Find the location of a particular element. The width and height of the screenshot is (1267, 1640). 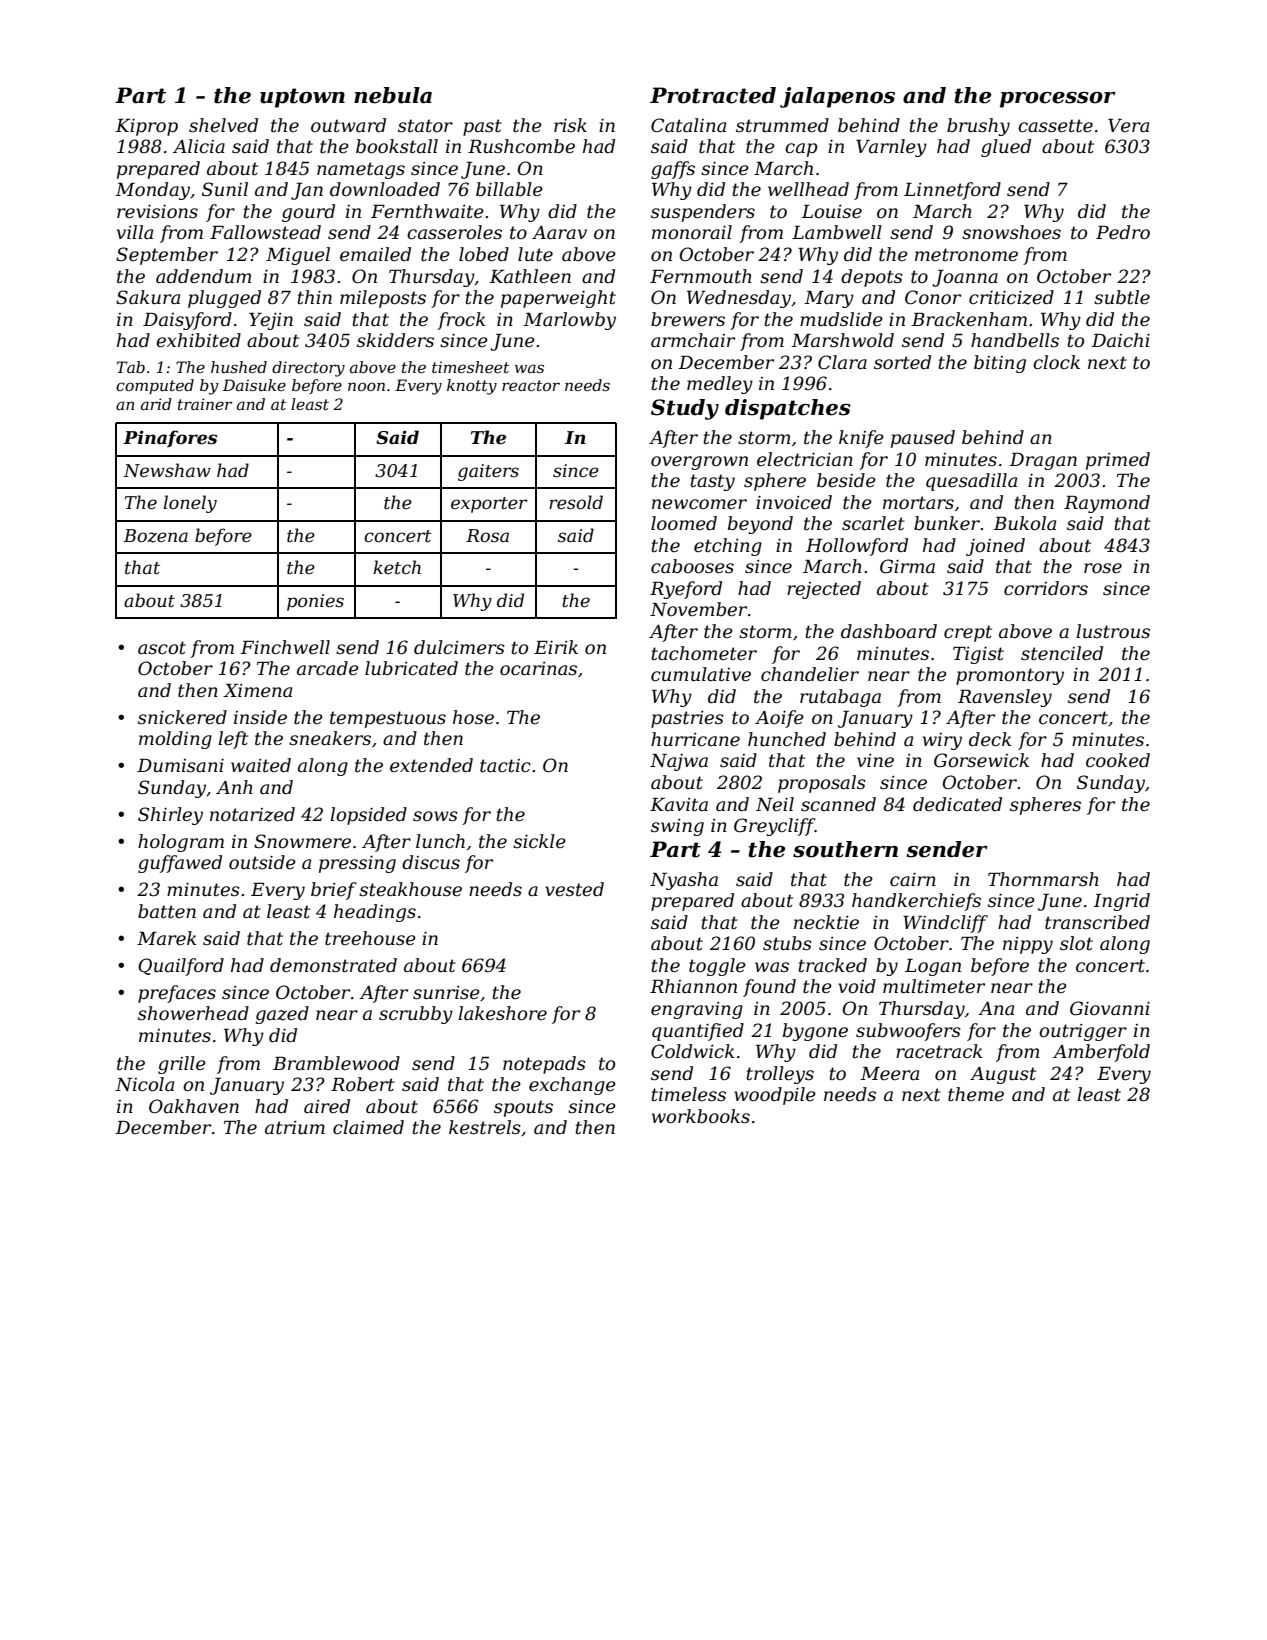

dashboard is located at coordinates (889, 631).
